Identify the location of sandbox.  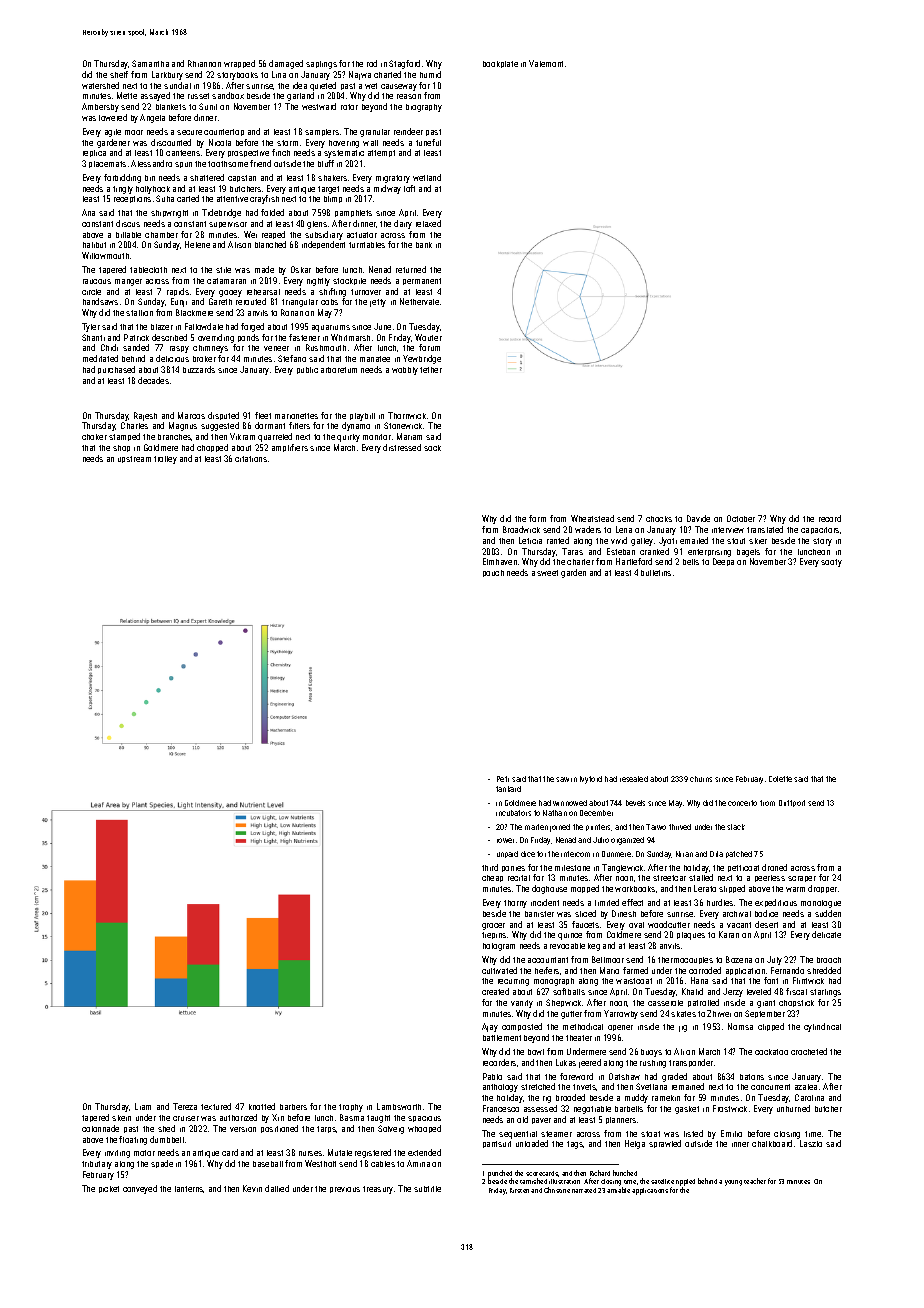
(228, 95).
